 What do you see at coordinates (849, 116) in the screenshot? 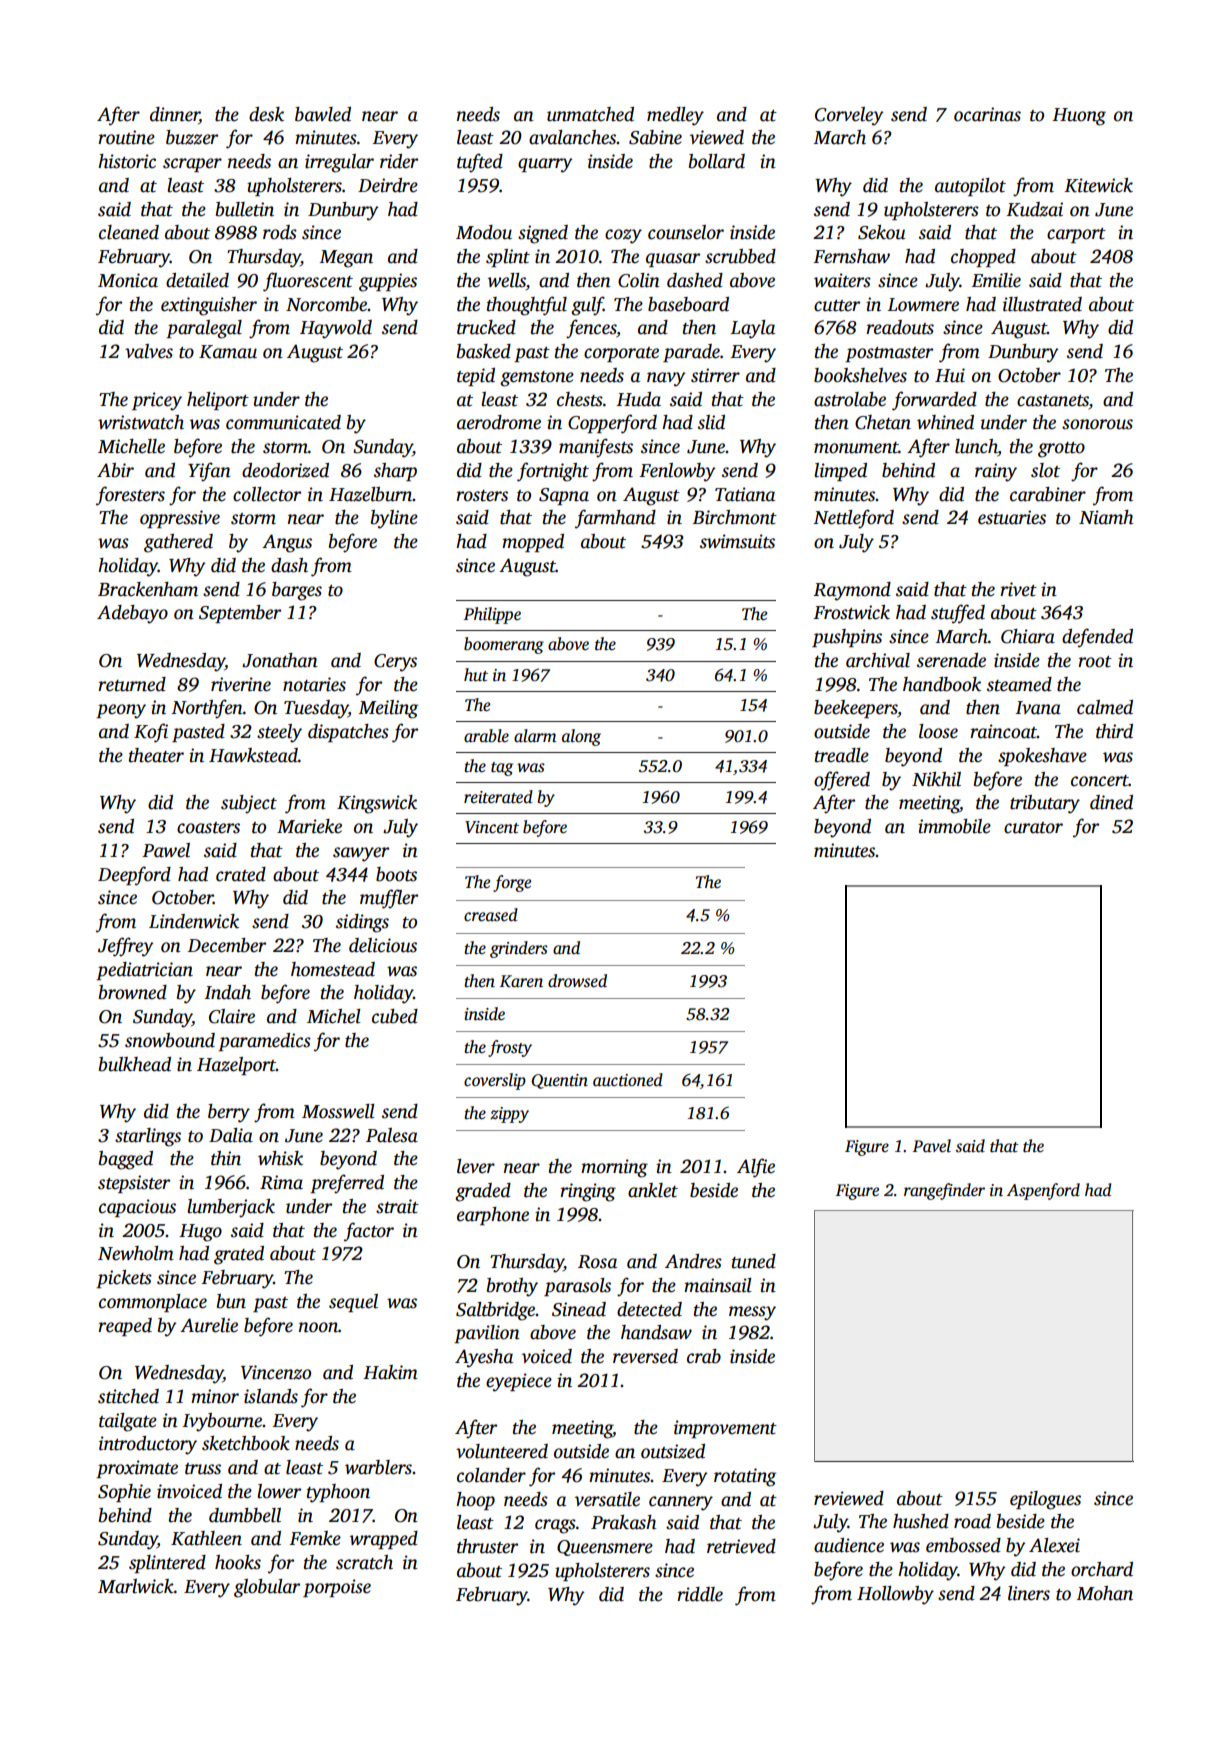
I see `Corveley` at bounding box center [849, 116].
